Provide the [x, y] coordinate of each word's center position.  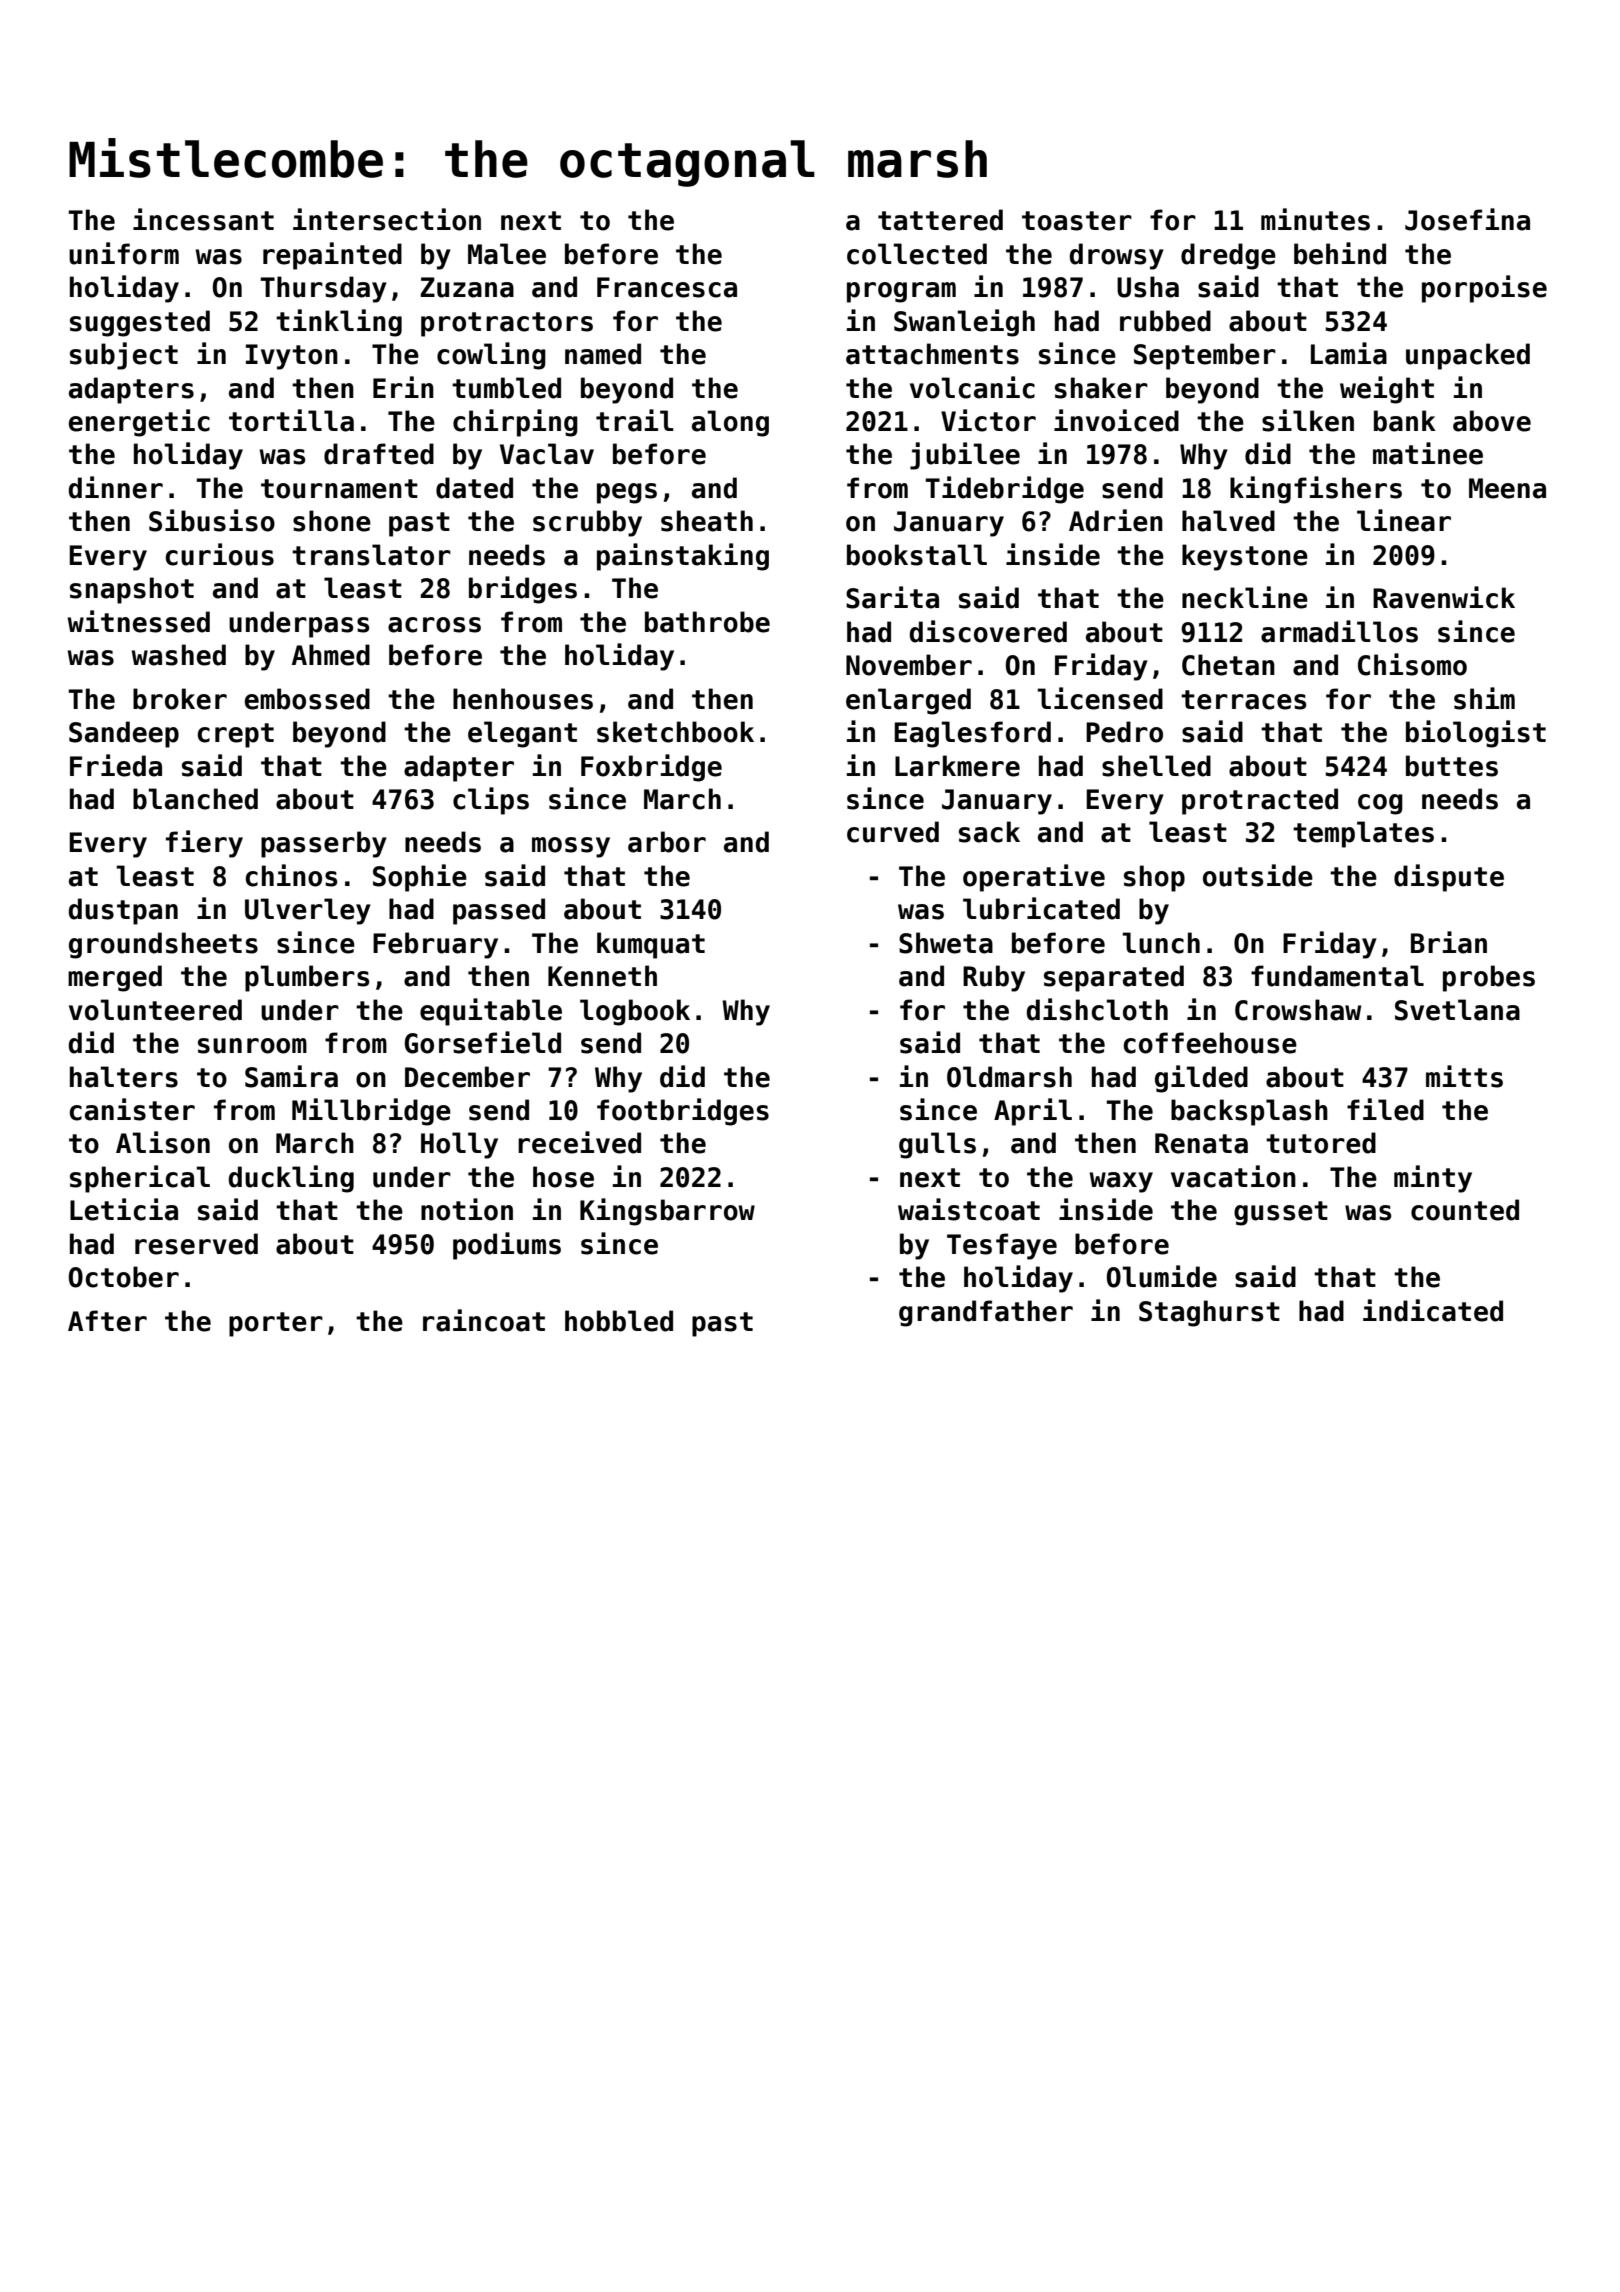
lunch [1161, 943]
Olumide [1162, 1276]
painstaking [683, 557]
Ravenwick [1444, 597]
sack [989, 832]
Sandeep [124, 734]
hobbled [619, 1321]
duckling [291, 1179]
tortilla [291, 420]
